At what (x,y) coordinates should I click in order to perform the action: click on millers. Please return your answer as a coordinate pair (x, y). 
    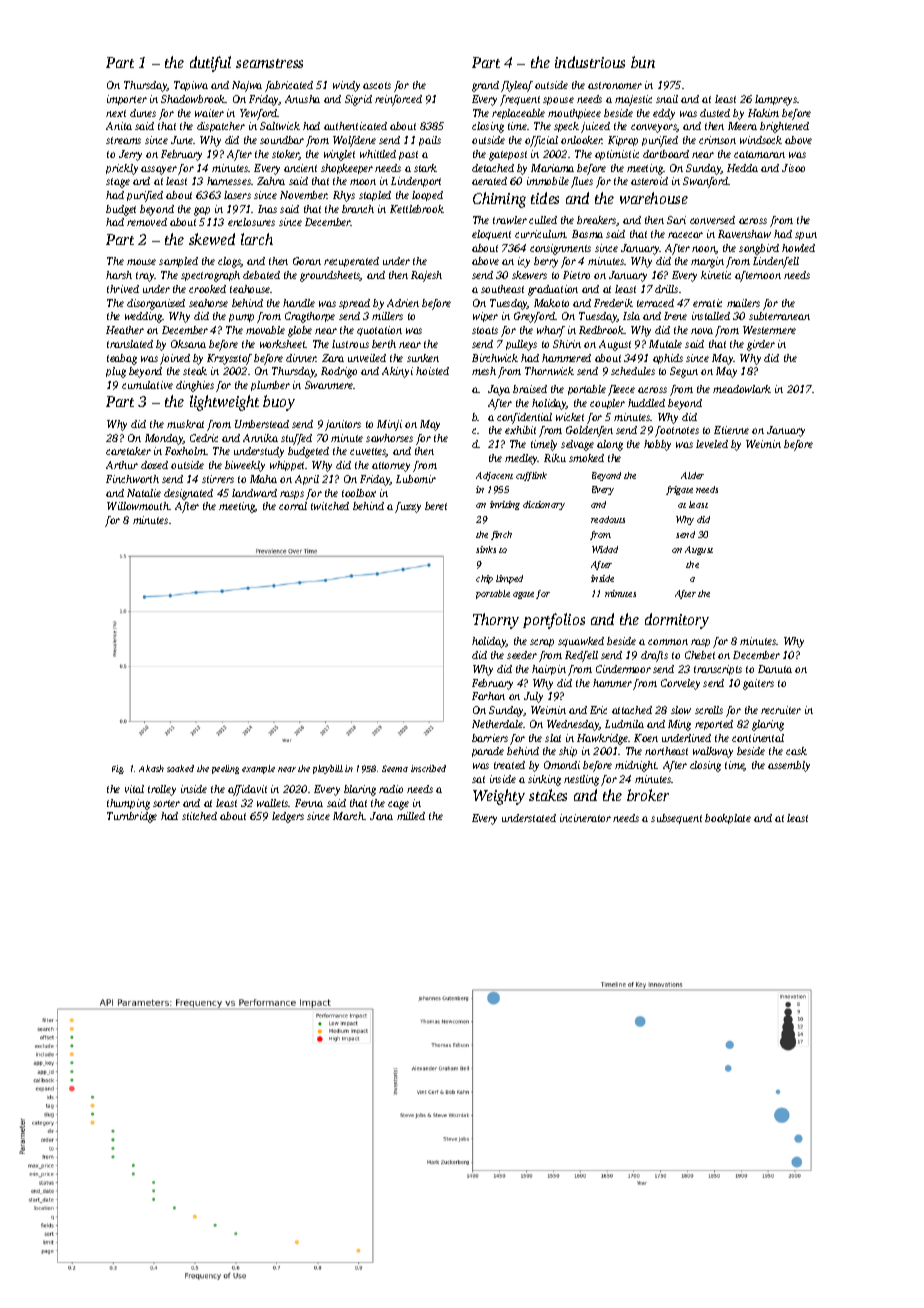
    Looking at the image, I should click on (387, 316).
